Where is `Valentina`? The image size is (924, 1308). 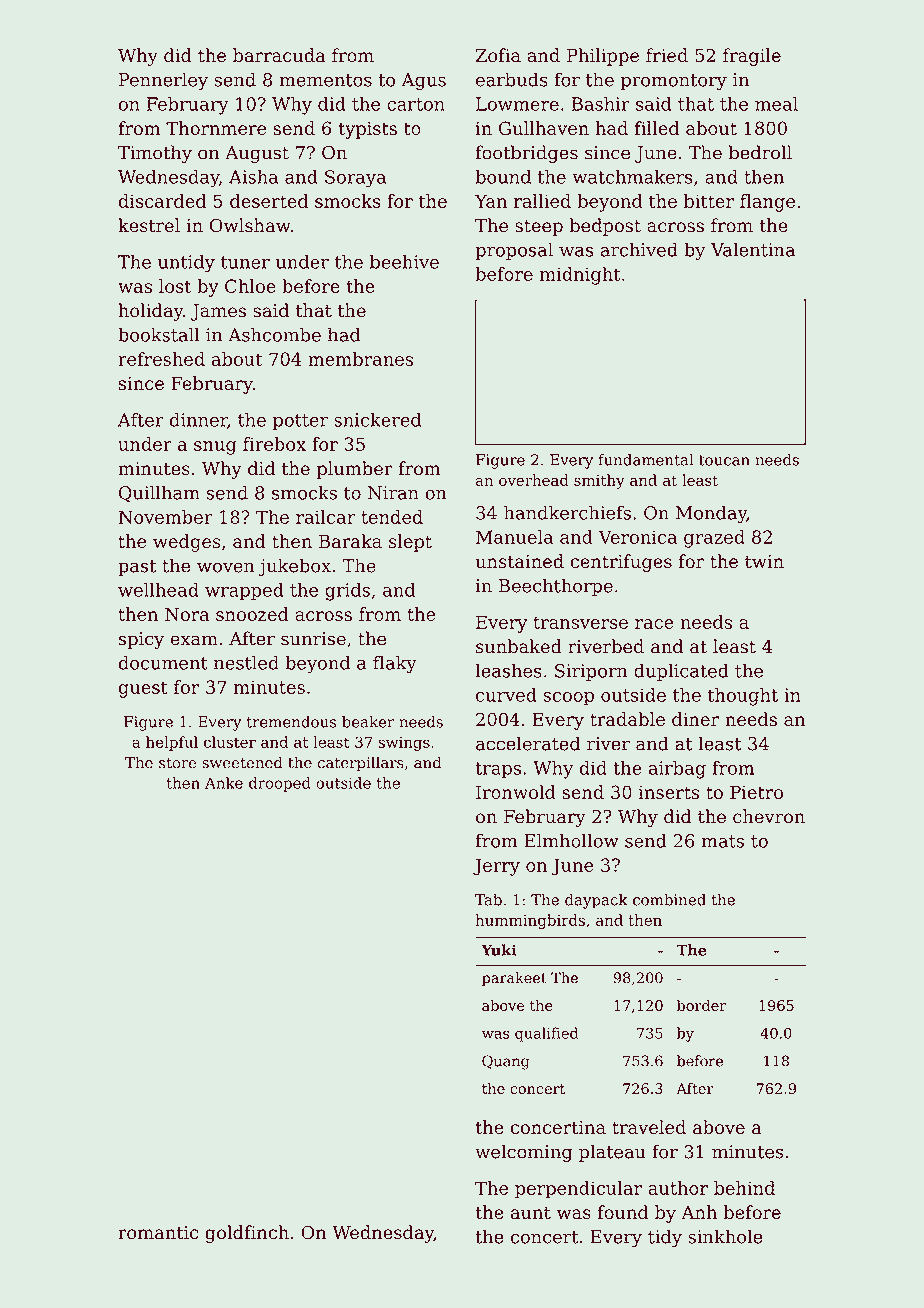
Valentina is located at coordinates (753, 249).
